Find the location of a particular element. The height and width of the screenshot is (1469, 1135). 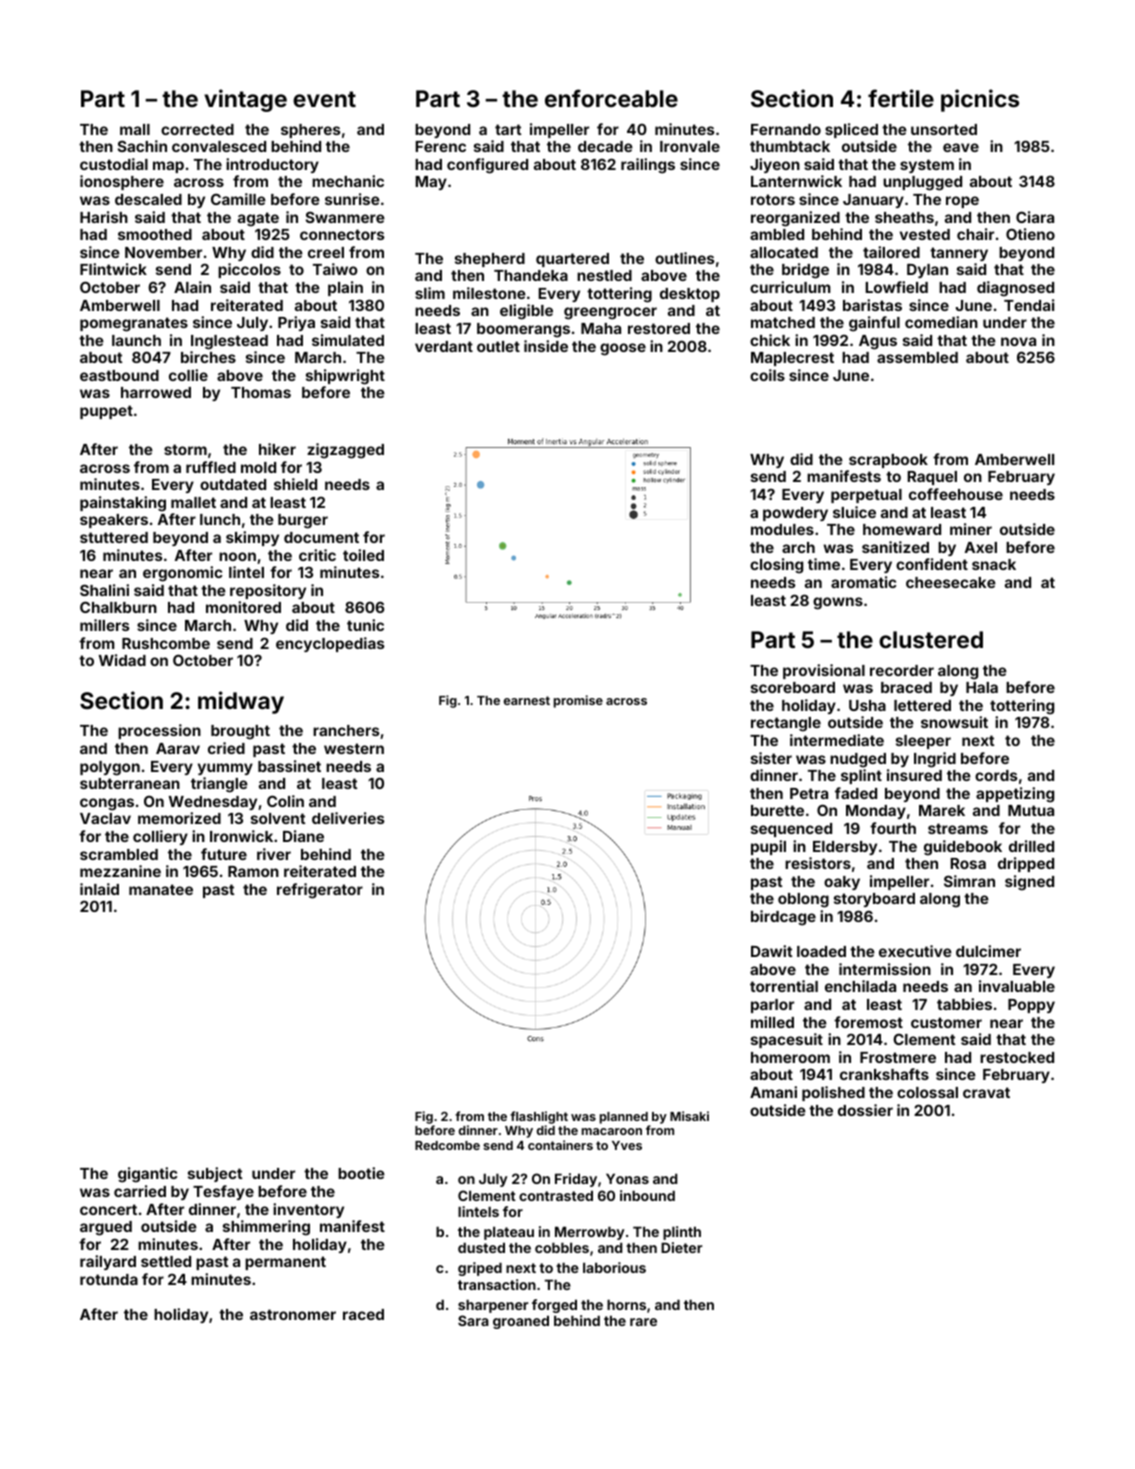

loaded is located at coordinates (821, 951).
